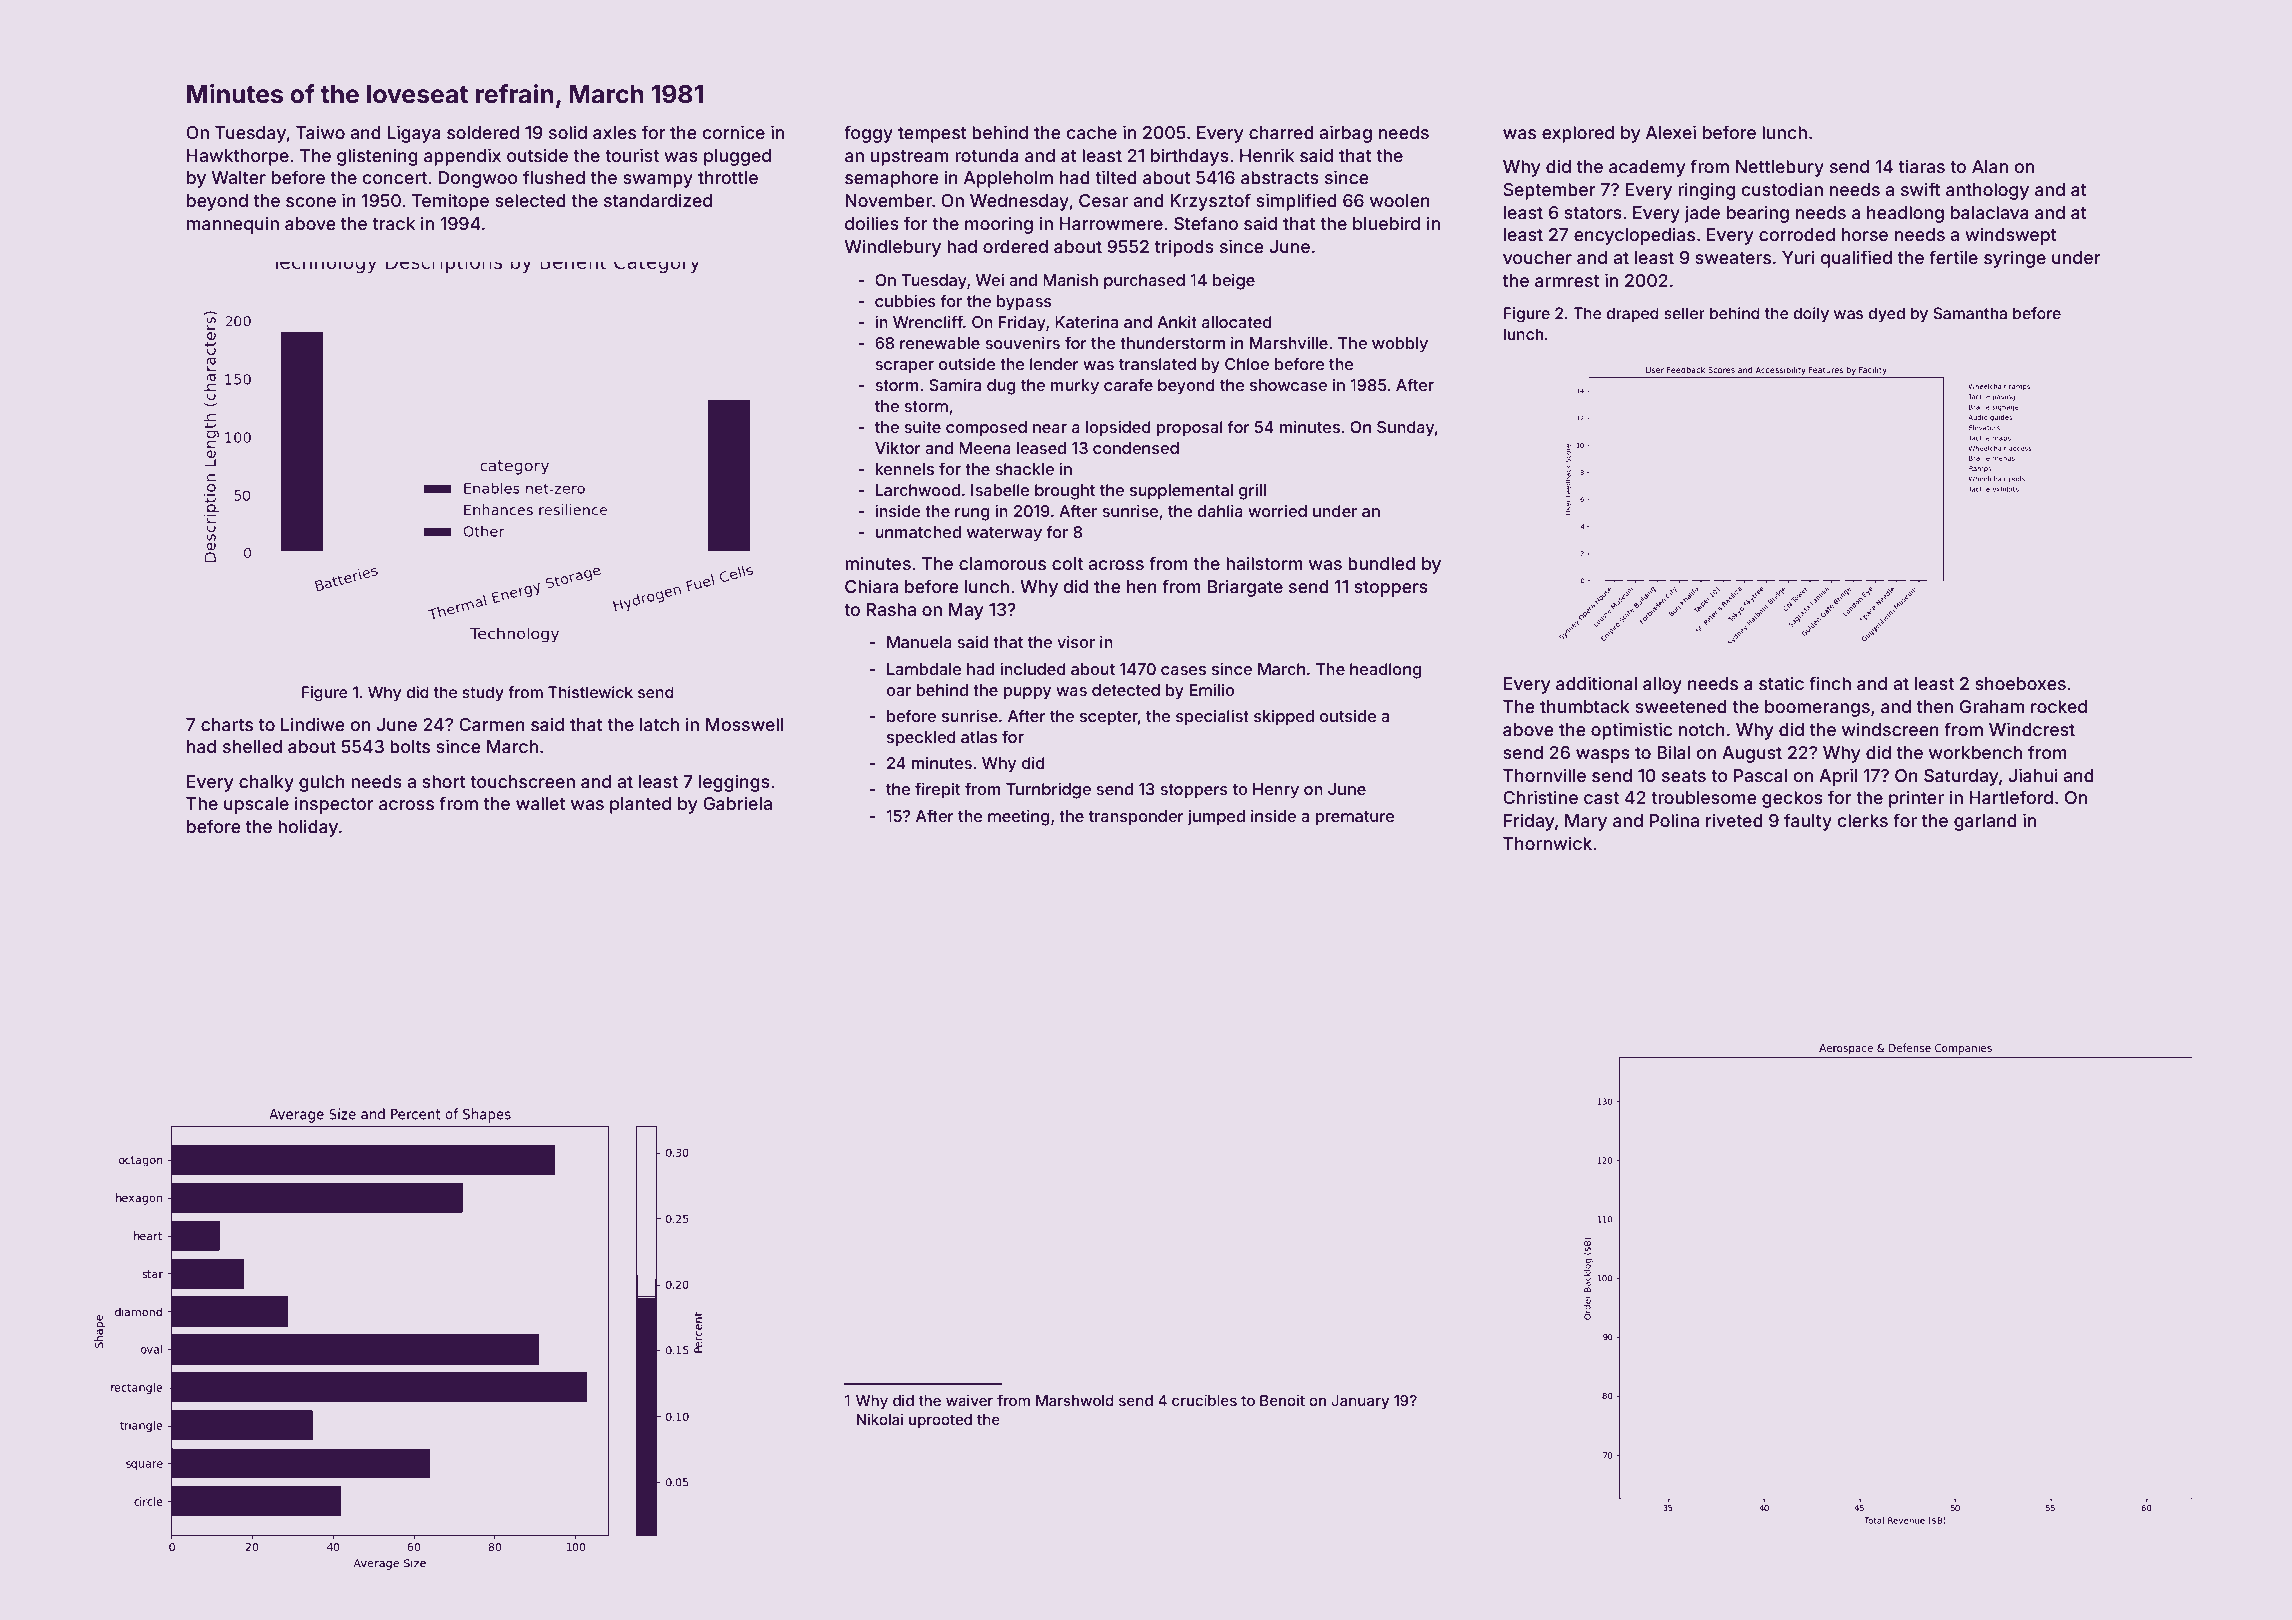 The image size is (2292, 1620). I want to click on garland, so click(1985, 822).
